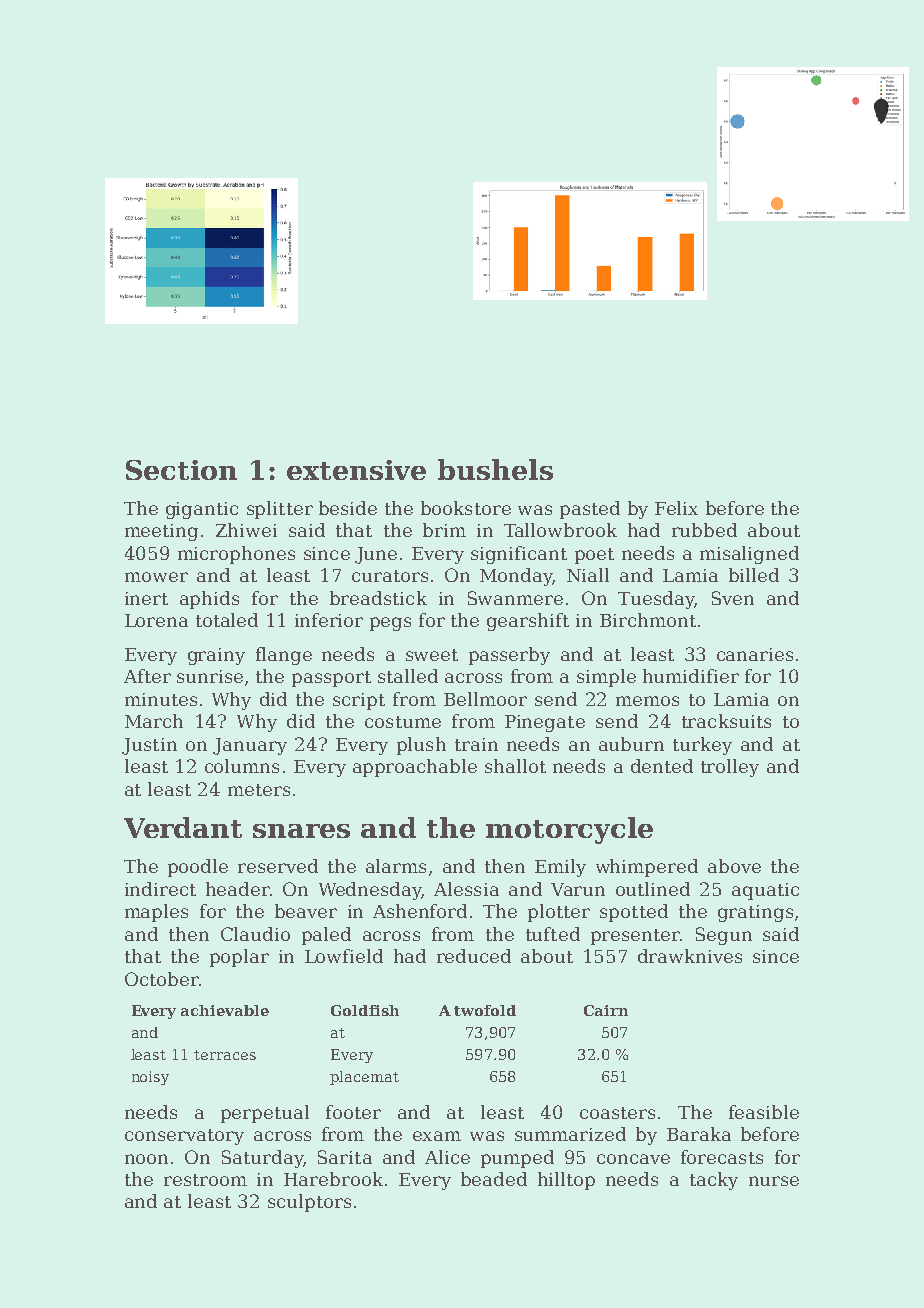 This screenshot has width=924, height=1308. Describe the element at coordinates (570, 1134) in the screenshot. I see `summarized` at that location.
